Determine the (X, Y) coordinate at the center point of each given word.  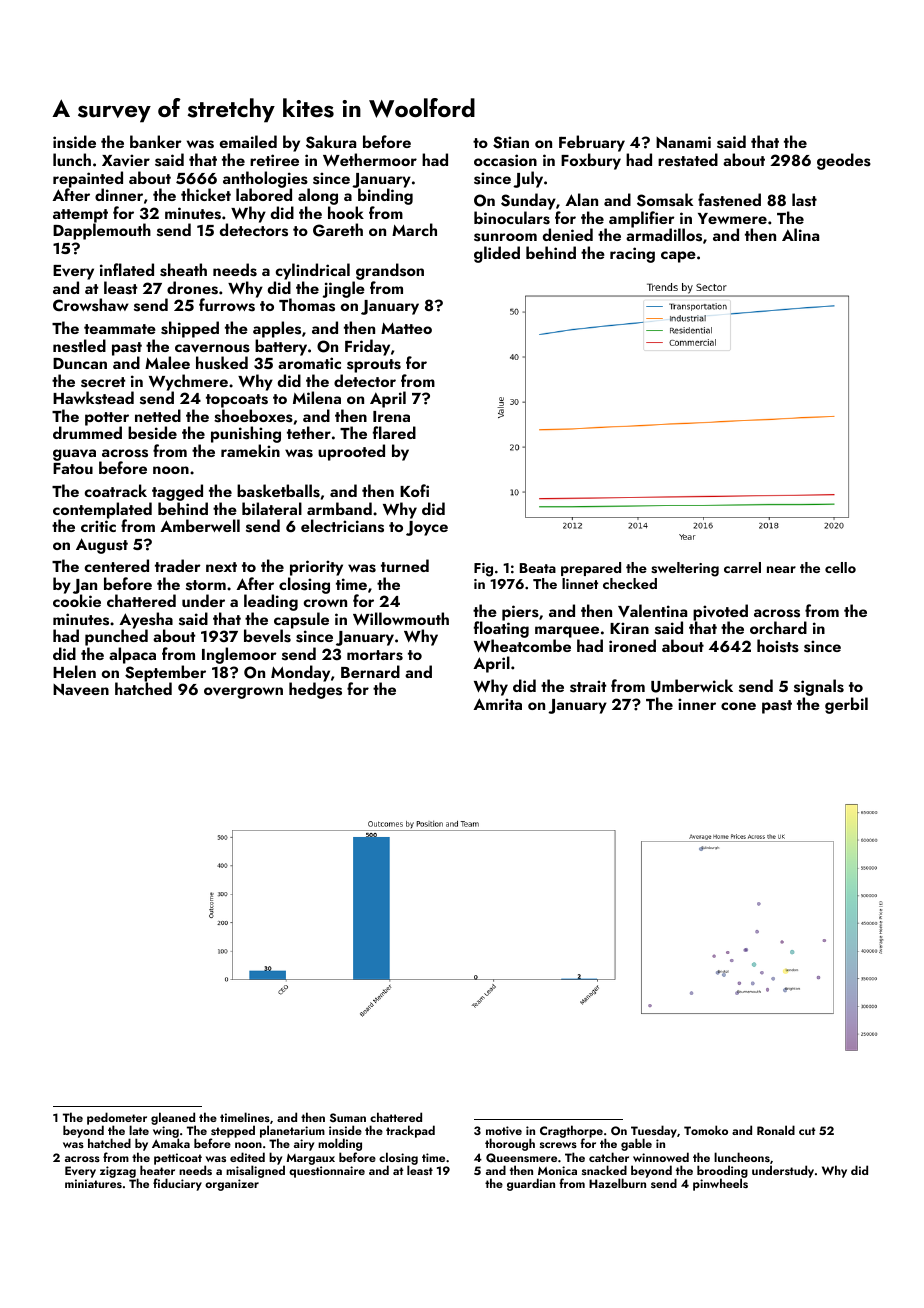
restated (688, 160)
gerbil (846, 705)
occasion (505, 160)
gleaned (173, 1119)
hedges (315, 690)
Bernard (370, 671)
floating (501, 629)
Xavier (126, 160)
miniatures (93, 1183)
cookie (77, 601)
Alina (800, 234)
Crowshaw (91, 305)
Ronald (776, 1130)
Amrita (497, 704)
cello (840, 567)
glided (497, 254)
